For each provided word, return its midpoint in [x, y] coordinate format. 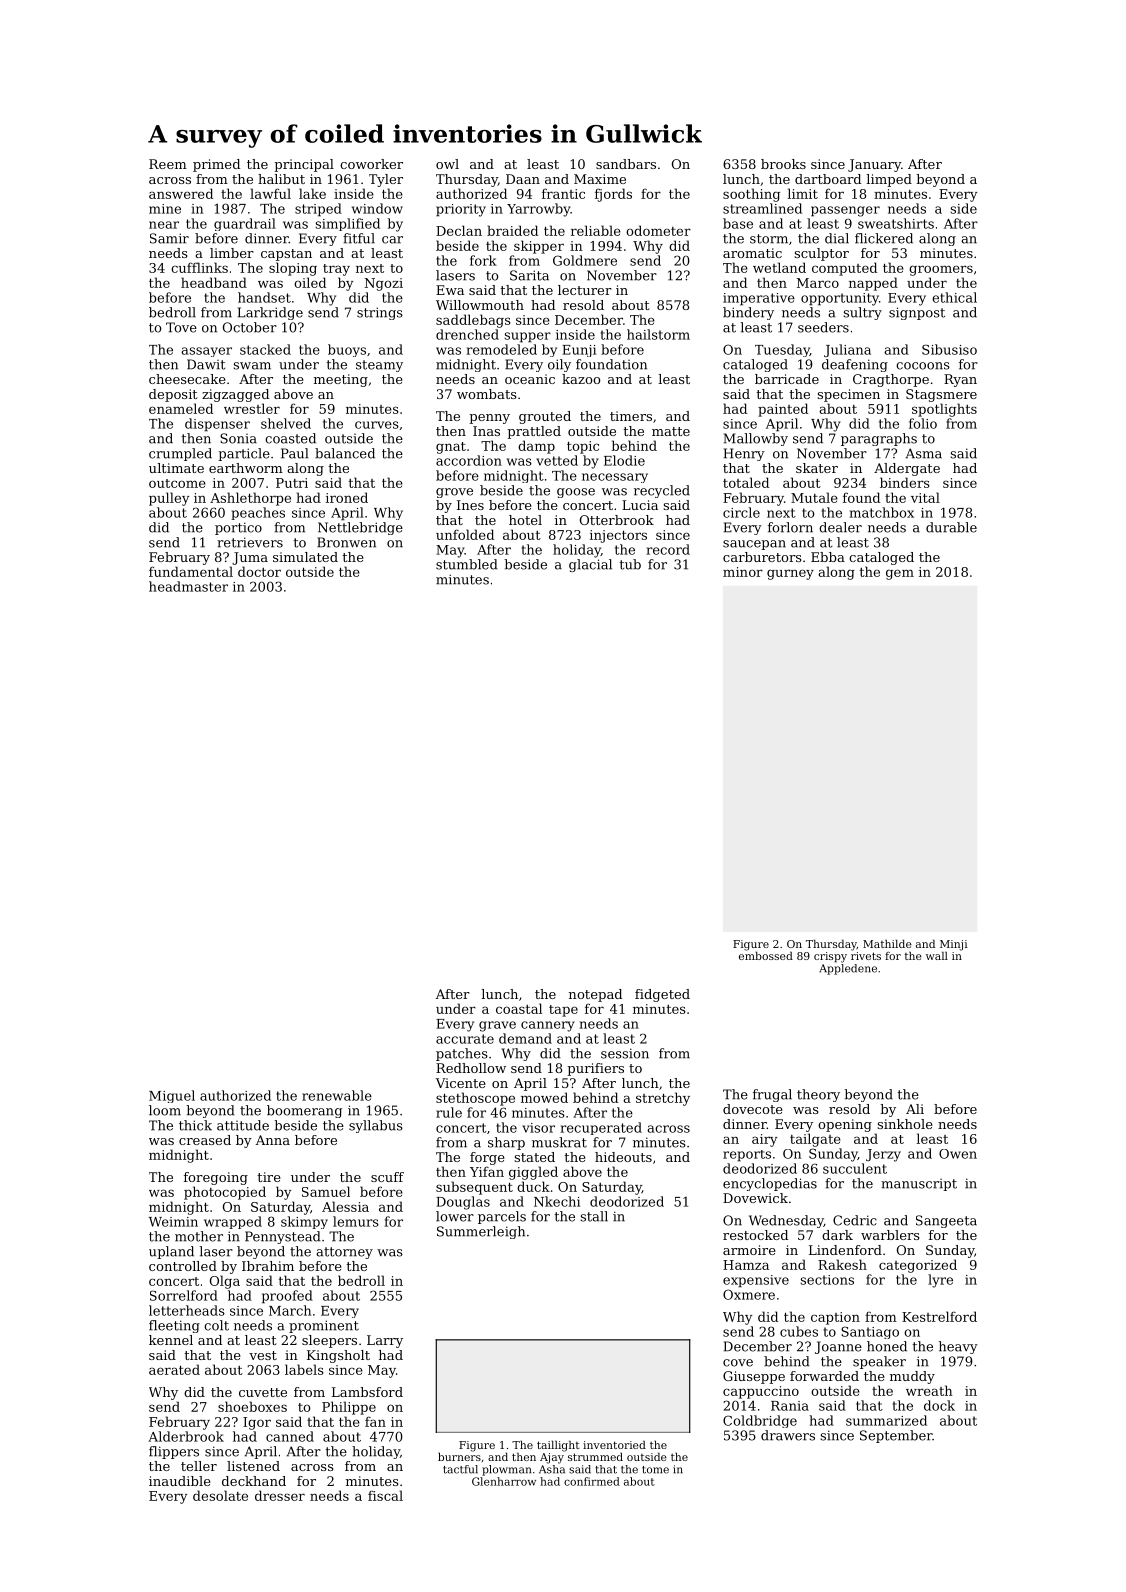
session [625, 1053]
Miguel [172, 1096]
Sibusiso [949, 349]
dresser [280, 1495]
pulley [169, 499]
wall [937, 955]
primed [216, 165]
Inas [486, 431]
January [874, 165]
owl [447, 164]
